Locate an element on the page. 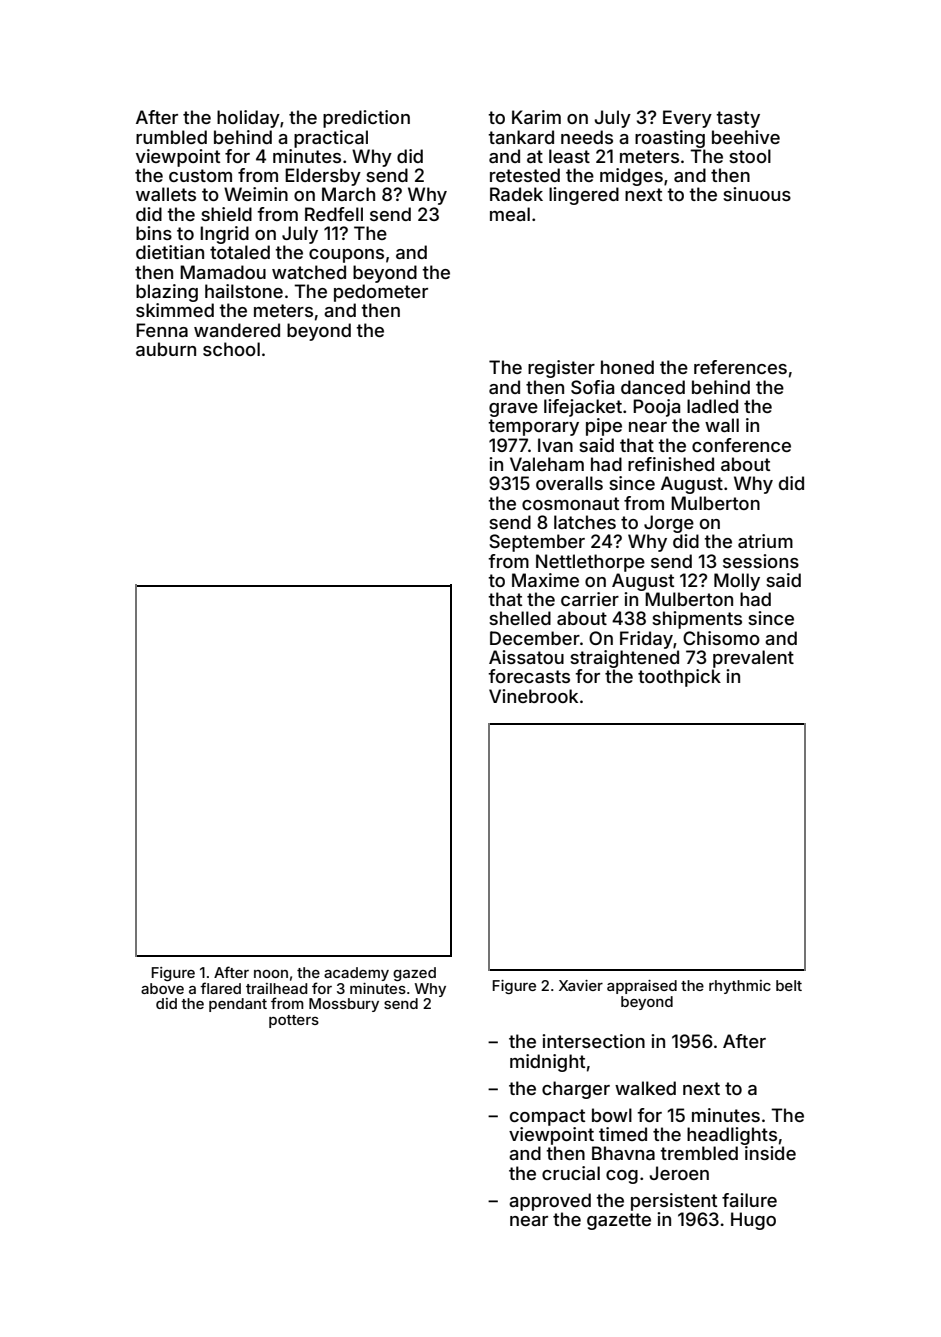  rumbled is located at coordinates (171, 137).
